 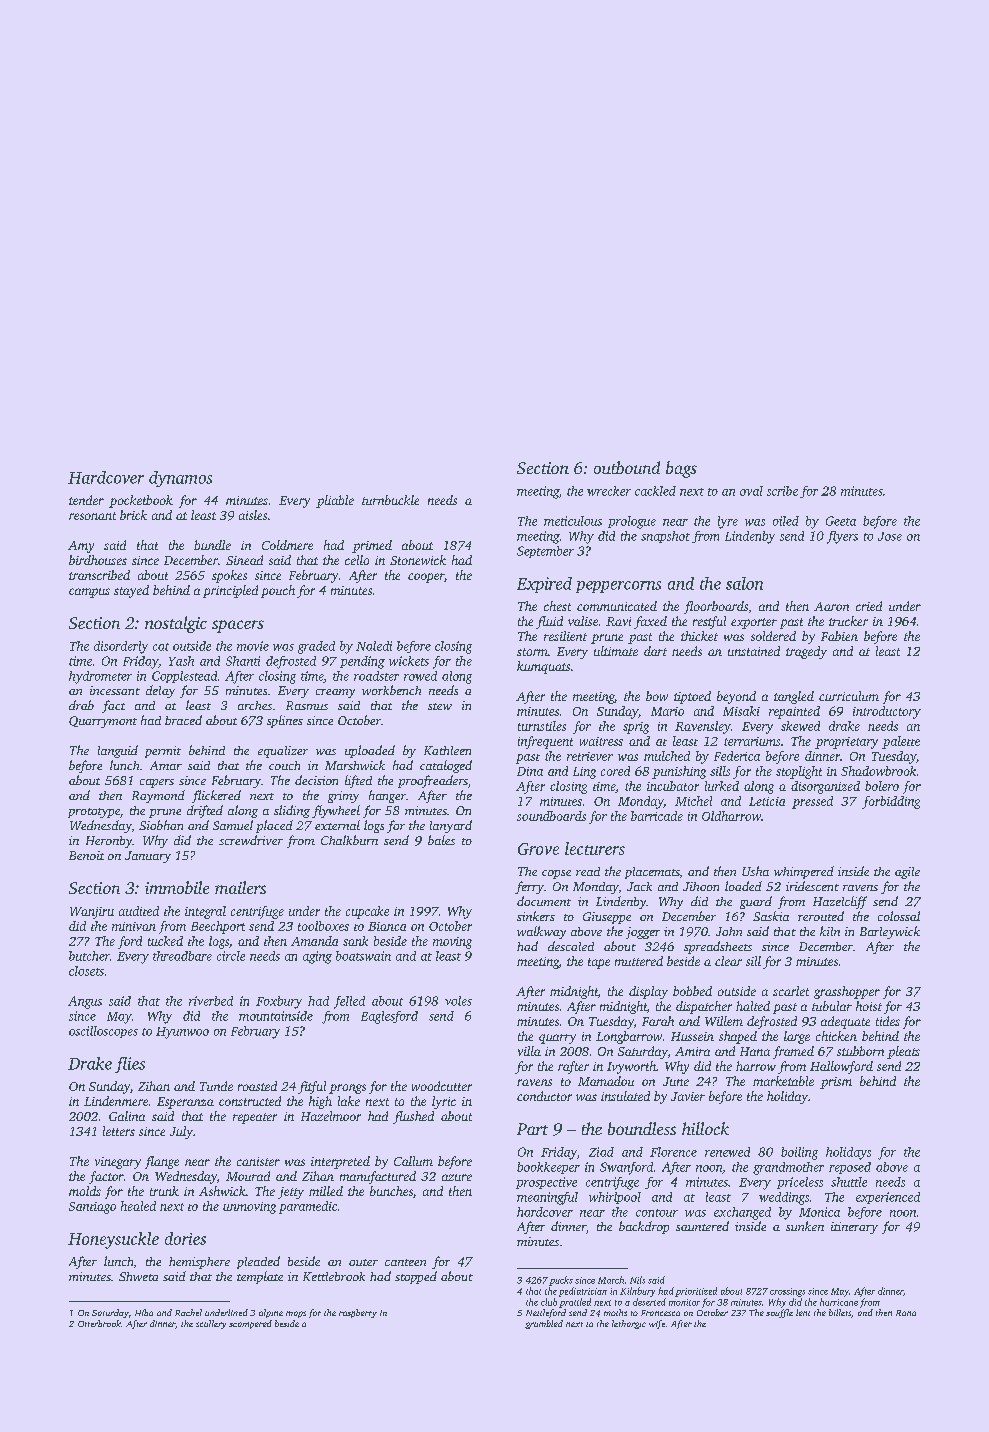 What do you see at coordinates (334, 1276) in the screenshot?
I see `Kettlebrook` at bounding box center [334, 1276].
